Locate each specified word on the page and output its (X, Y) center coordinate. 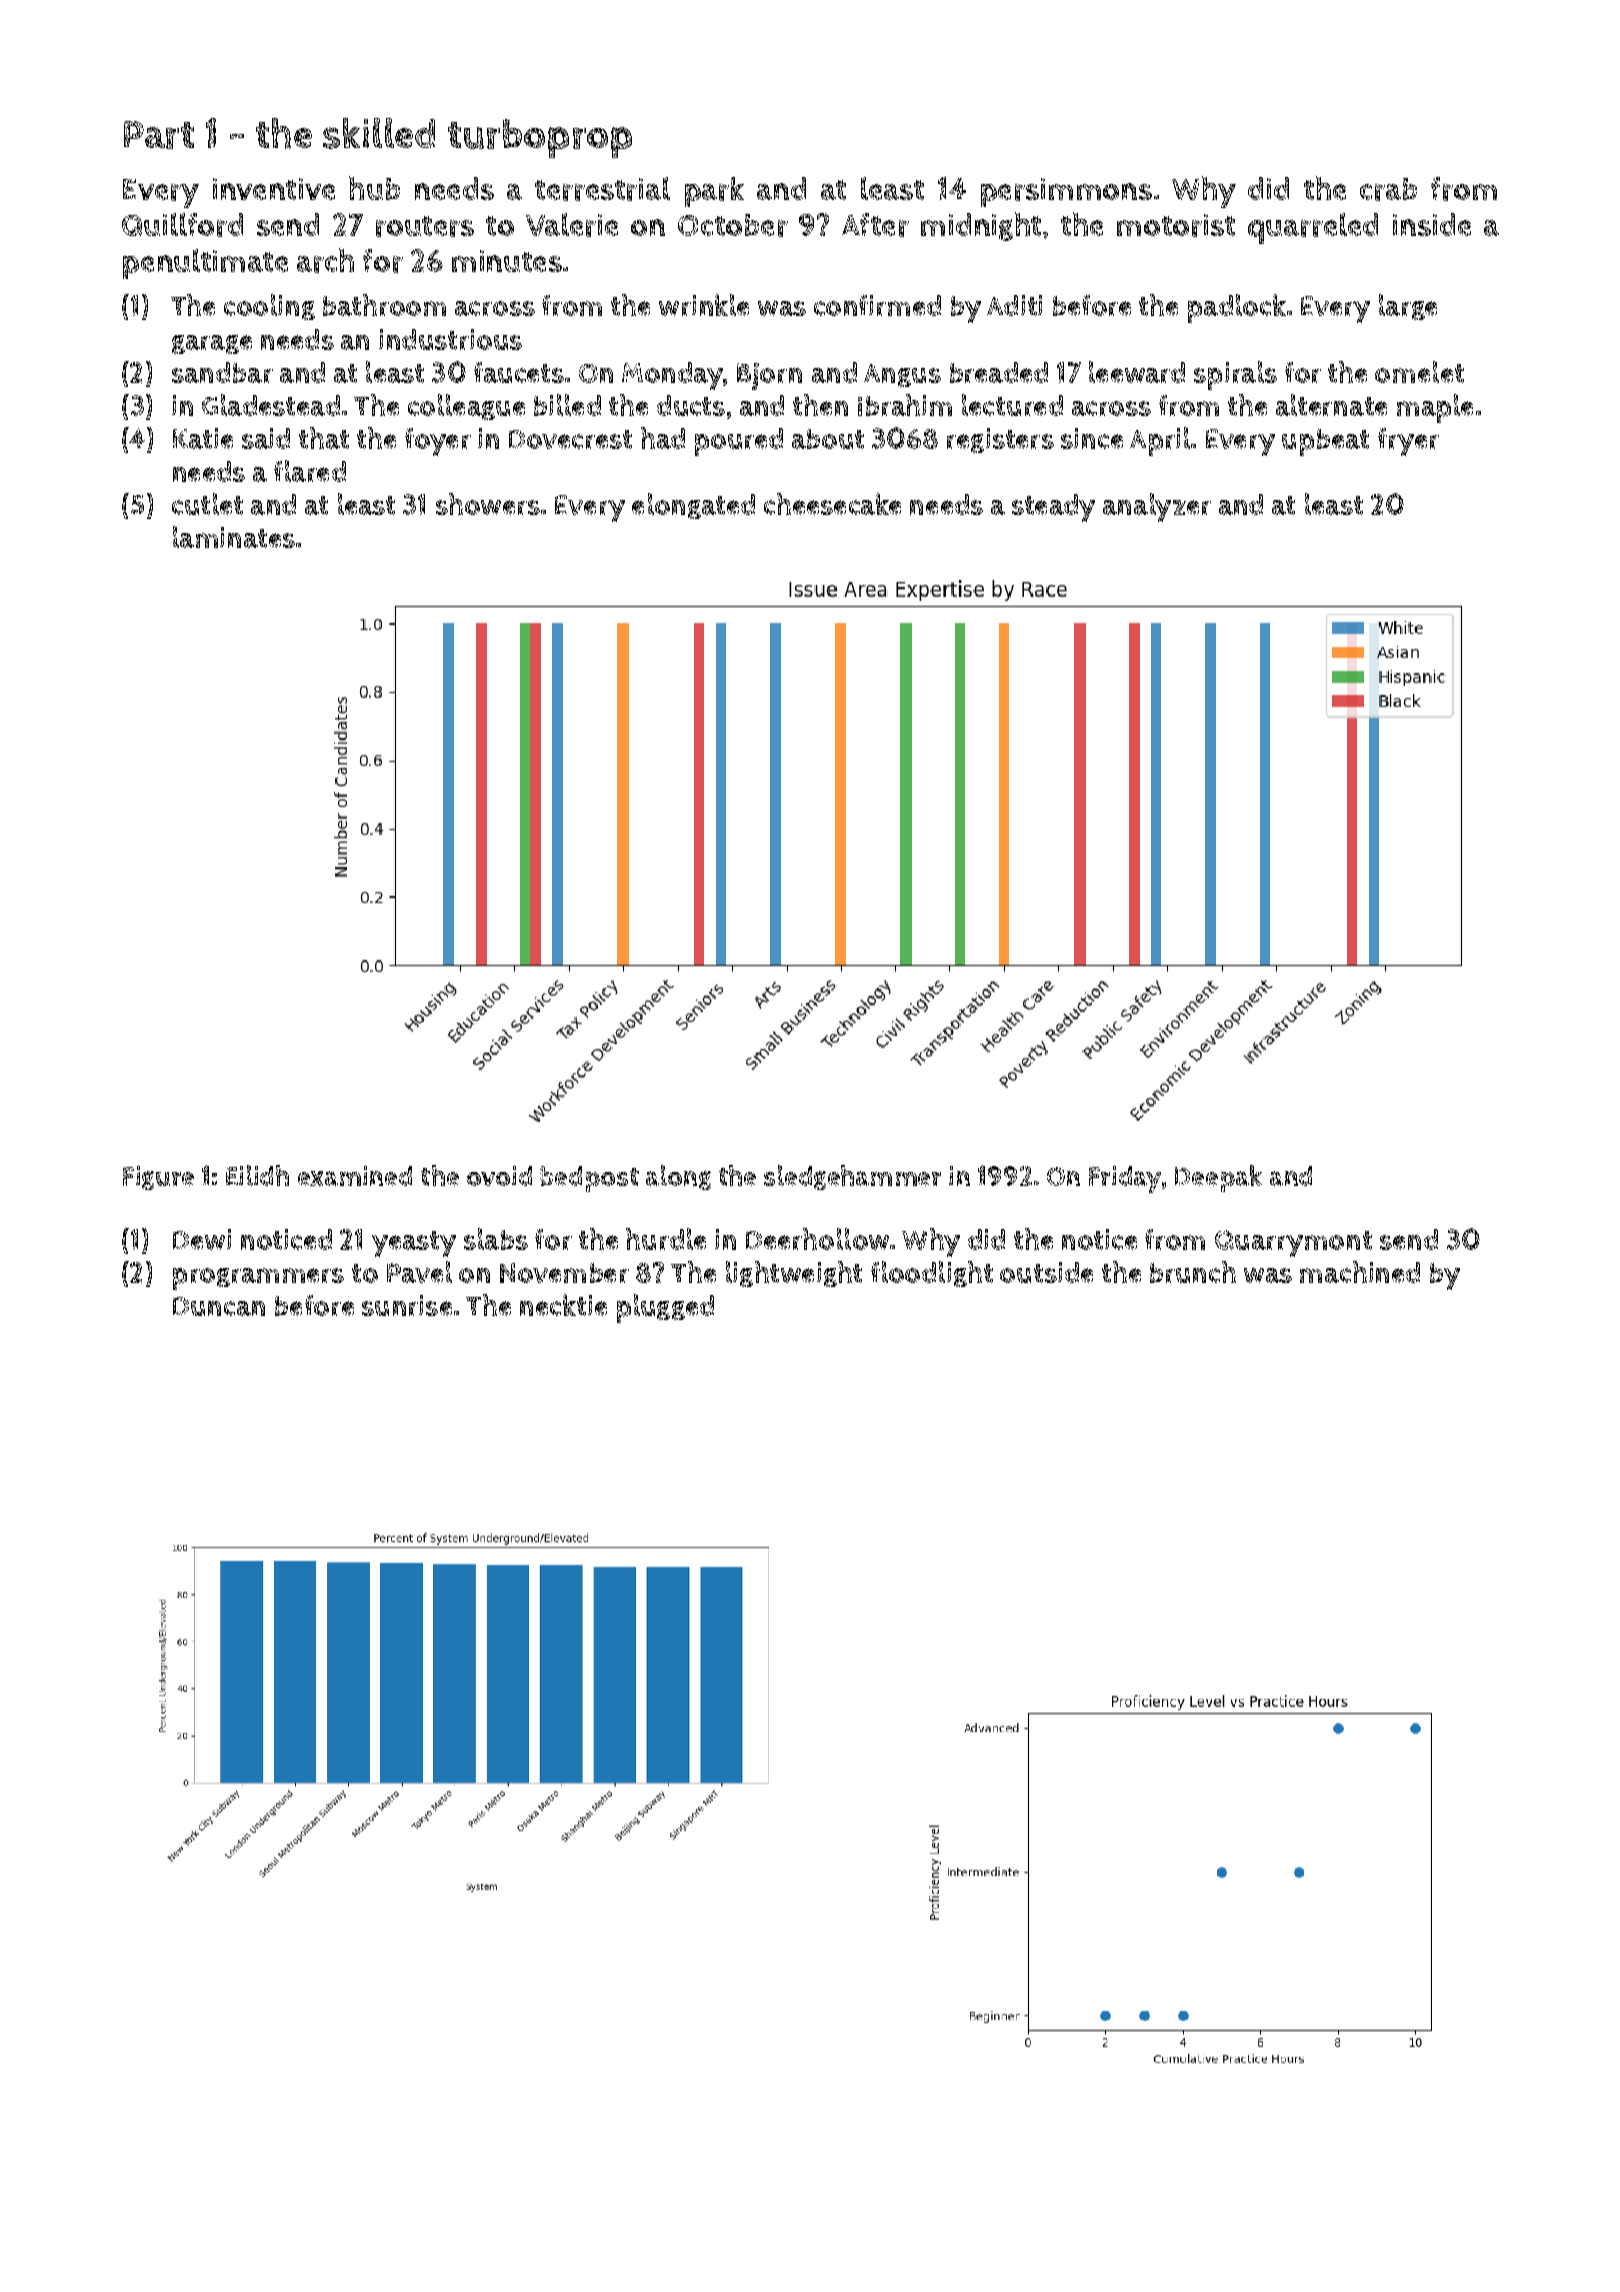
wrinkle (704, 305)
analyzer (1157, 507)
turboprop (540, 138)
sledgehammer (852, 1177)
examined (355, 1176)
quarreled (1313, 228)
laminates (234, 537)
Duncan (219, 1306)
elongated (693, 506)
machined (1360, 1272)
